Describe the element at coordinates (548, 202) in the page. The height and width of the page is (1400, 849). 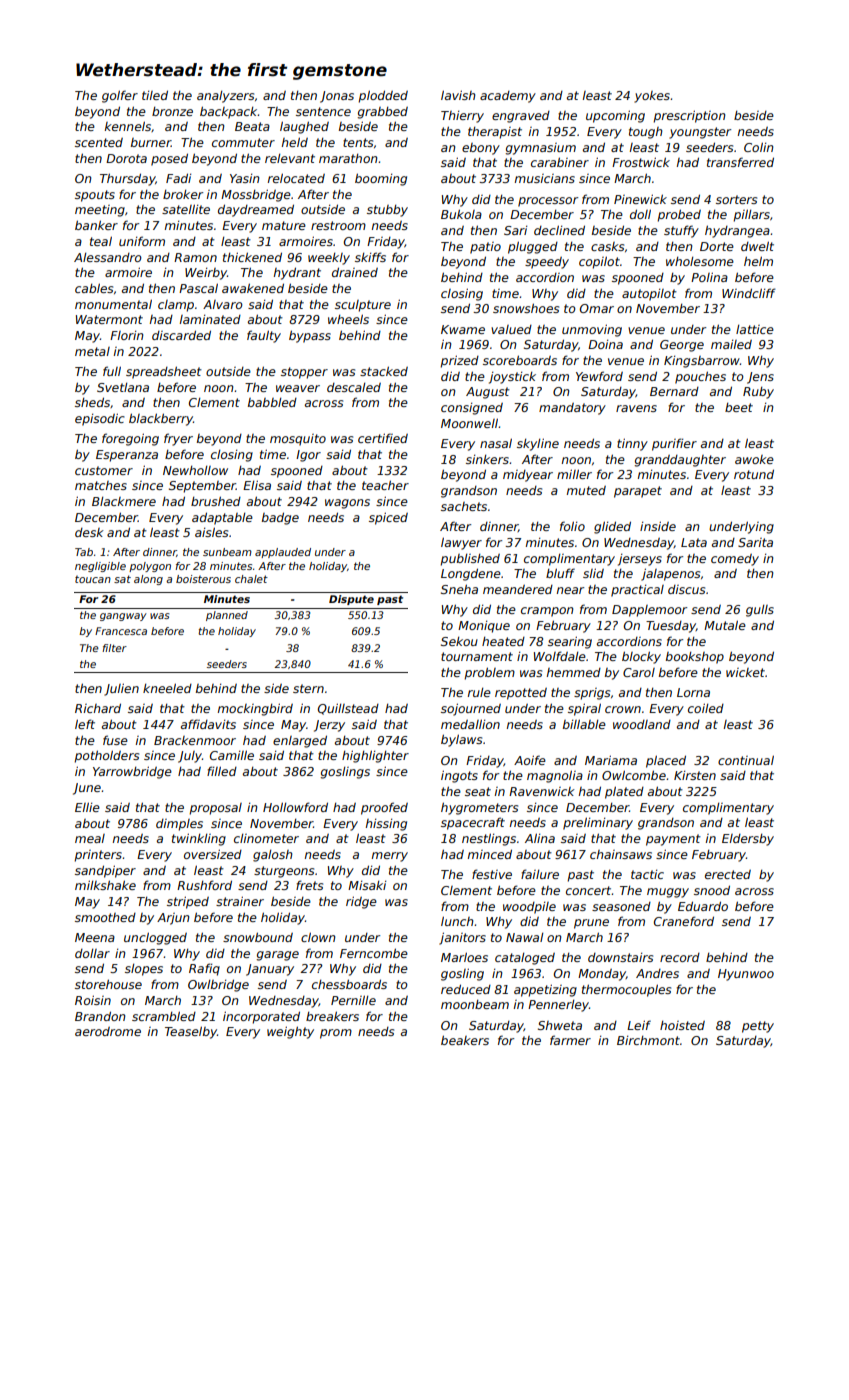
I see `processor` at that location.
